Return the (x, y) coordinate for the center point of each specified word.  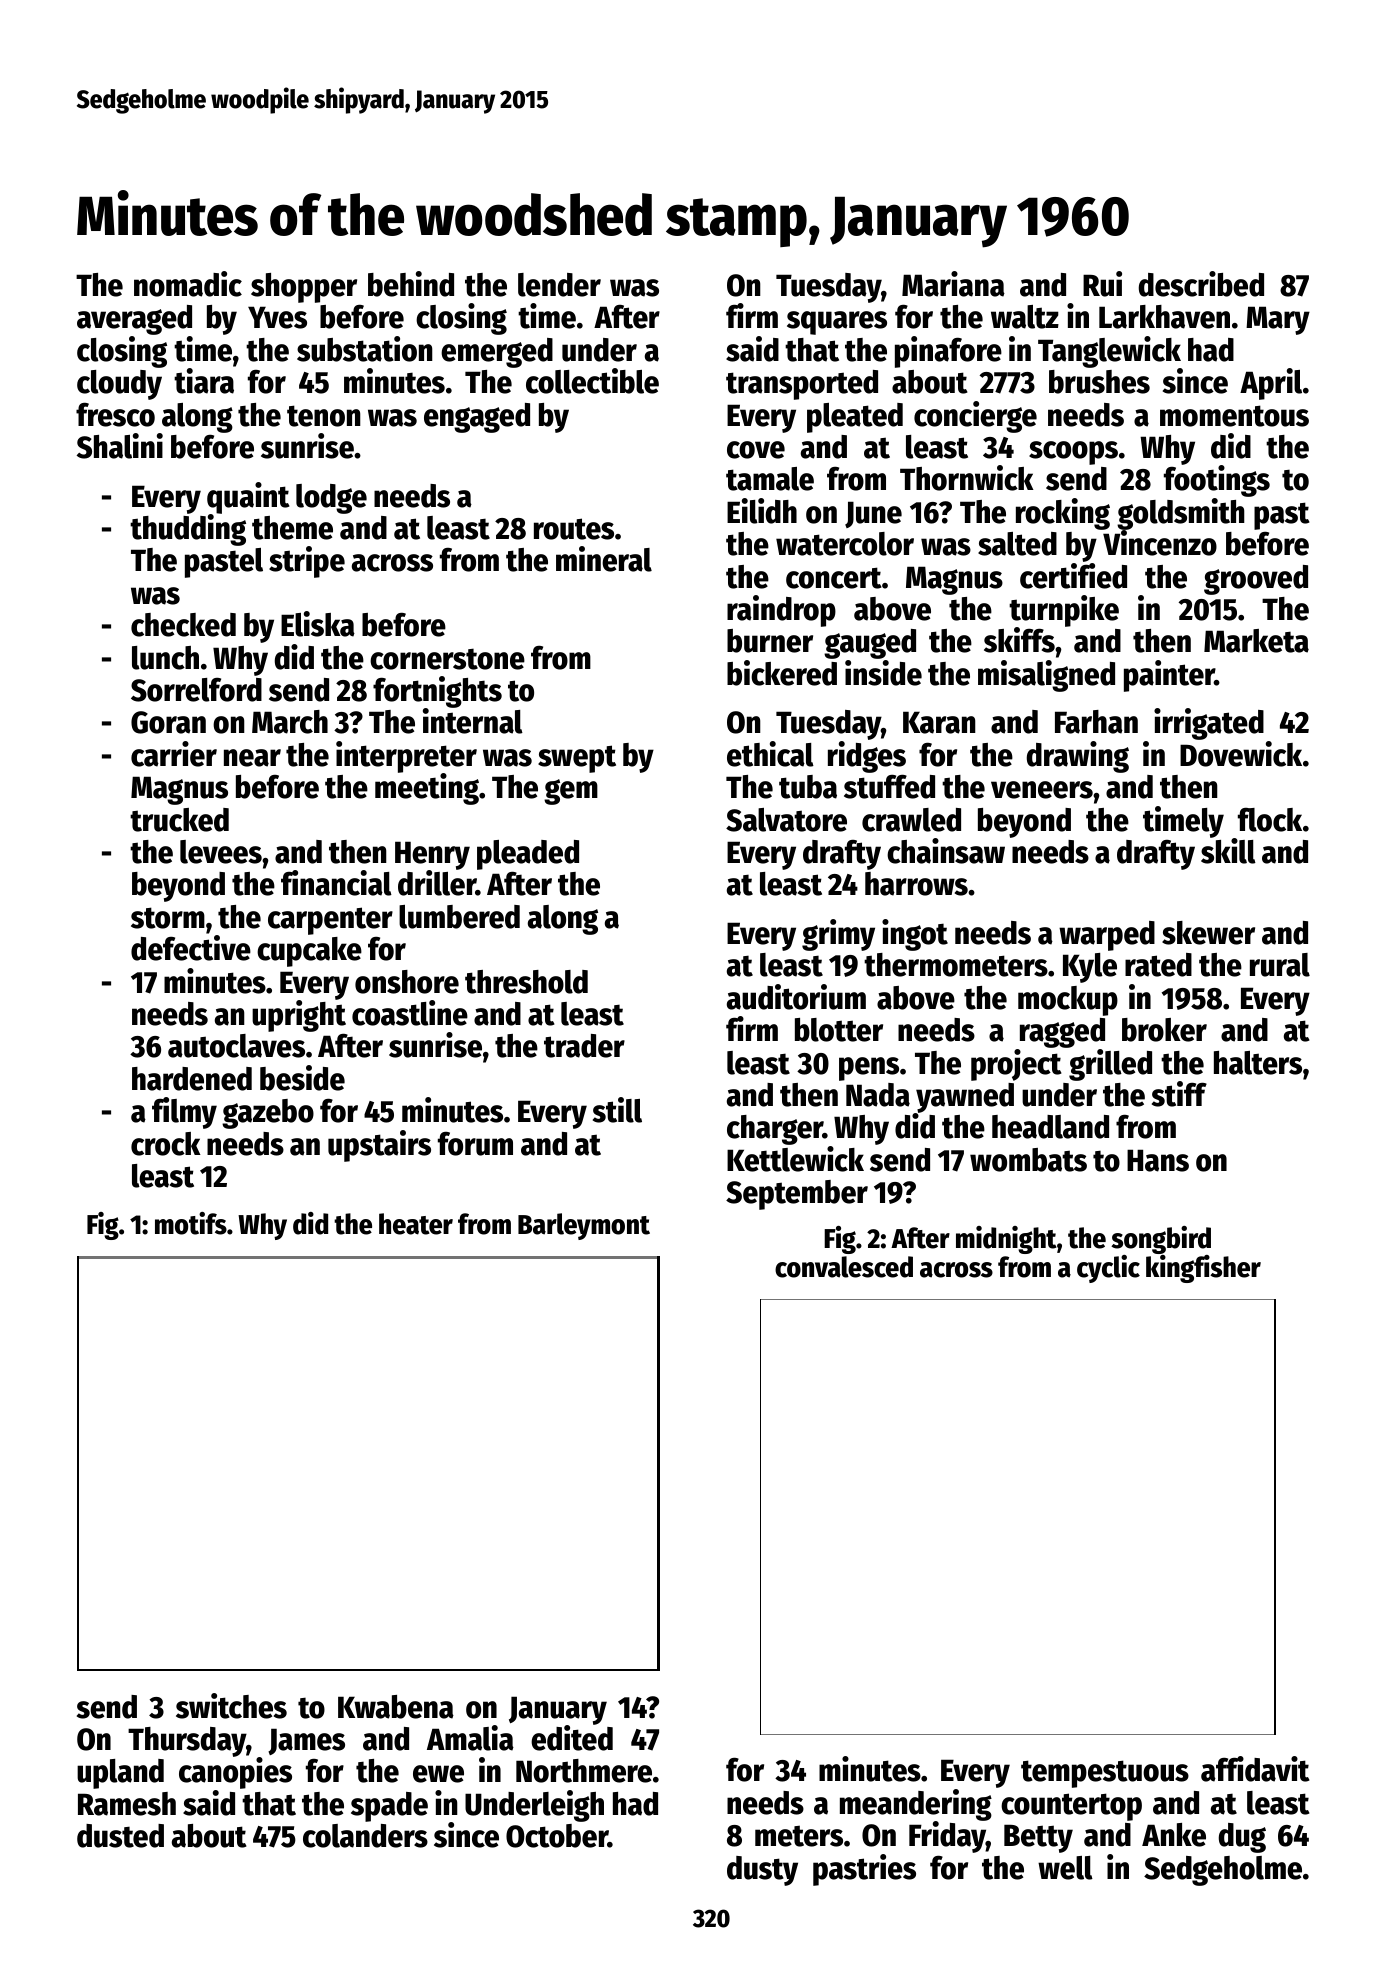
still (617, 1110)
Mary (1278, 320)
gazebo (268, 1114)
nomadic (188, 284)
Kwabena (396, 1707)
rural (1280, 965)
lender (559, 285)
